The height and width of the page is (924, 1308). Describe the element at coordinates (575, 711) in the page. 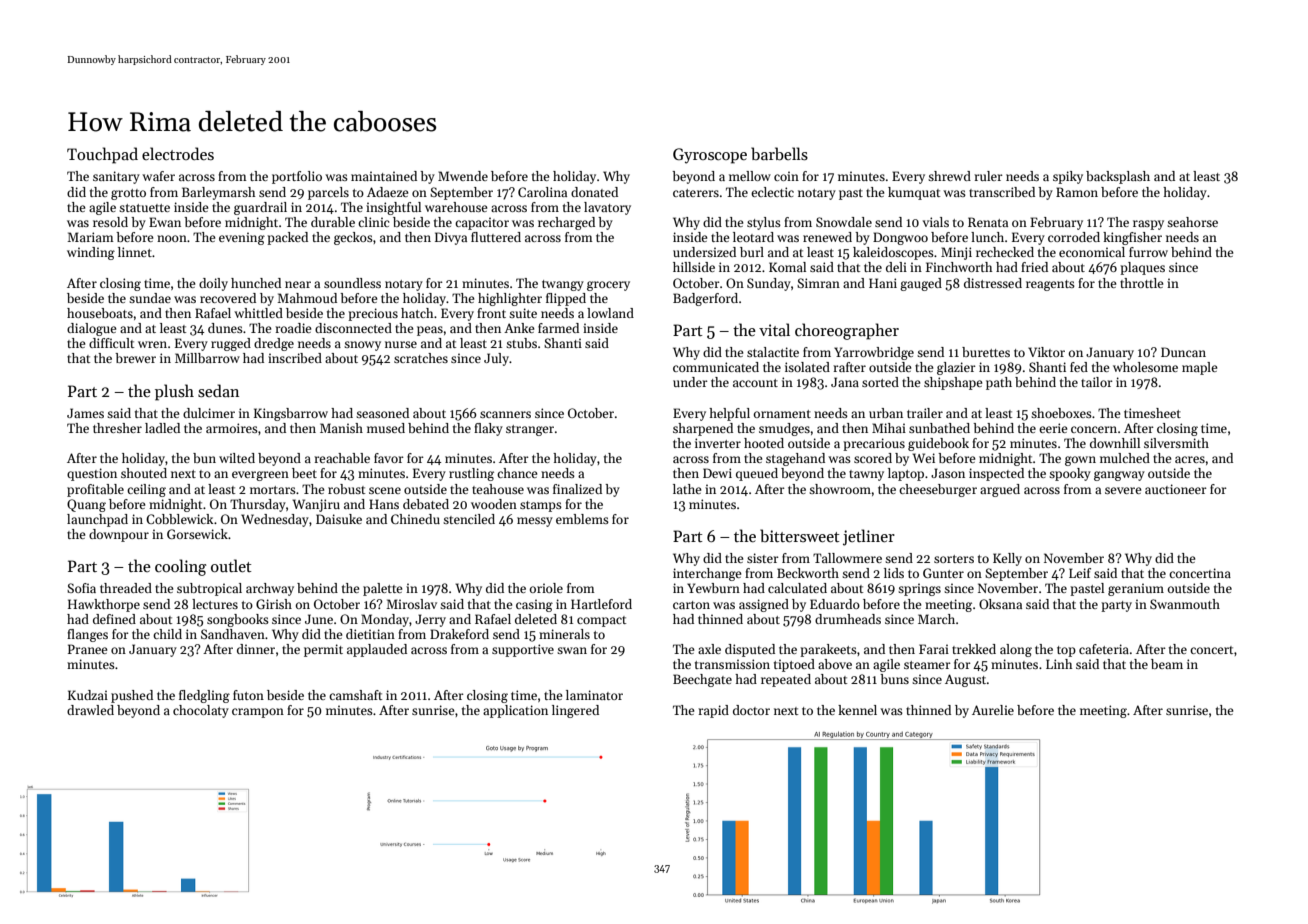

I see `lingered` at that location.
